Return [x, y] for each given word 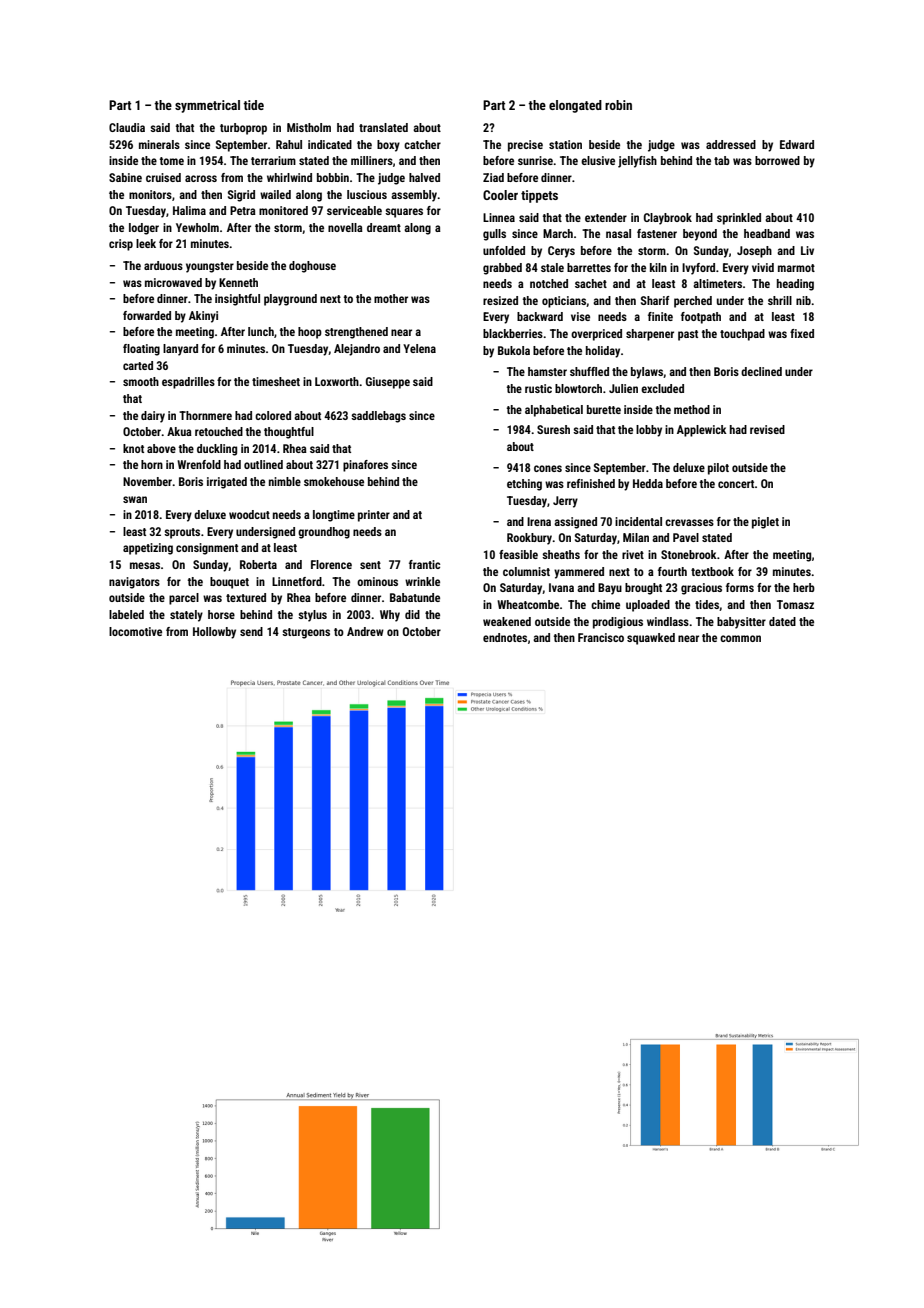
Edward [797, 144]
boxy [388, 146]
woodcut [249, 514]
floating [141, 350]
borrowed [777, 160]
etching [524, 485]
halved [424, 177]
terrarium [273, 160]
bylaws [647, 373]
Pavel [686, 537]
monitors [150, 194]
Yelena [419, 348]
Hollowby [214, 633]
